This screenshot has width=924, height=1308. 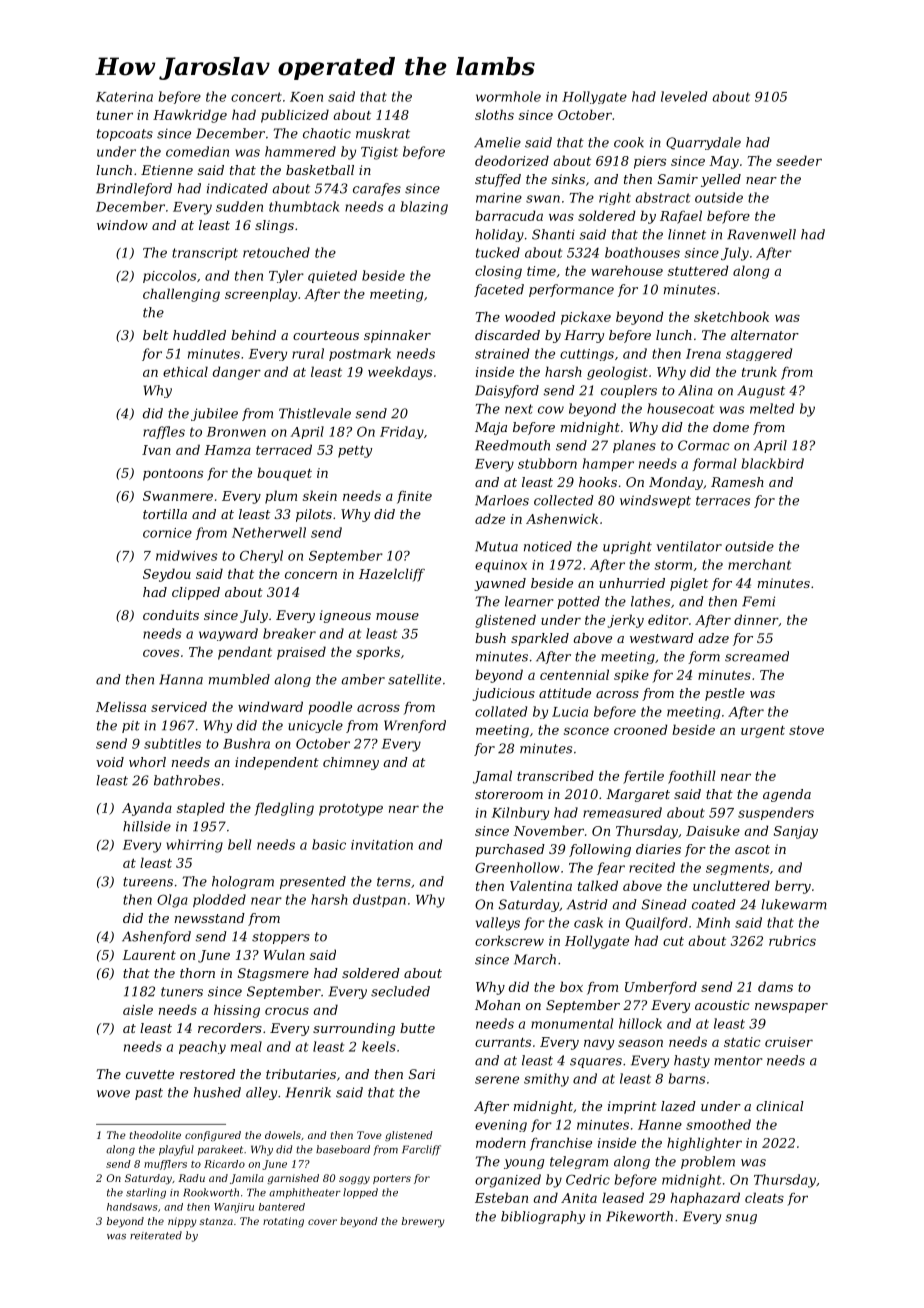 What do you see at coordinates (306, 97) in the screenshot?
I see `Koen` at bounding box center [306, 97].
